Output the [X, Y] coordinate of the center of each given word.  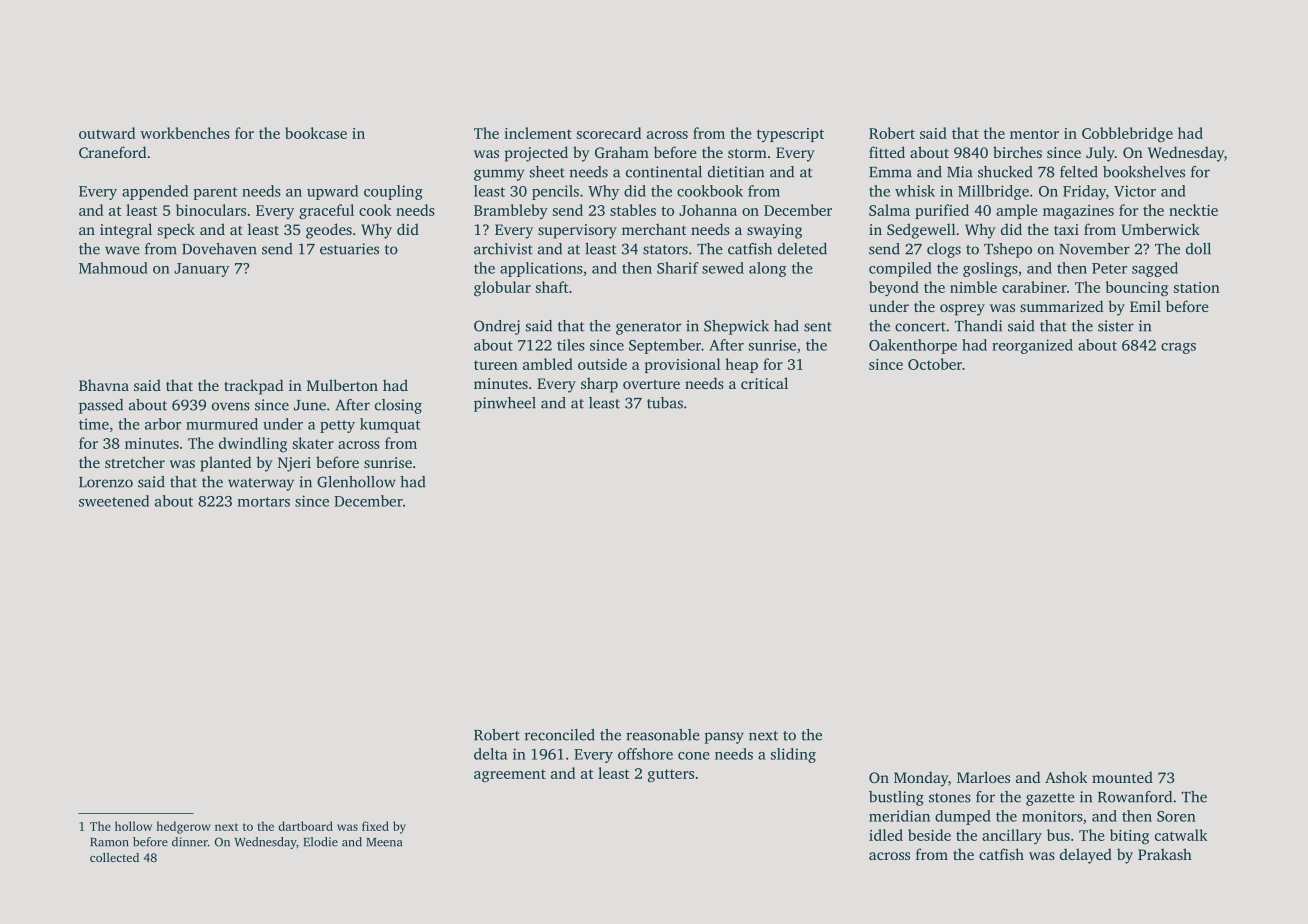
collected [114, 857]
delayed [1086, 856]
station [1197, 287]
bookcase [316, 133]
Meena [384, 842]
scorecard [609, 133]
